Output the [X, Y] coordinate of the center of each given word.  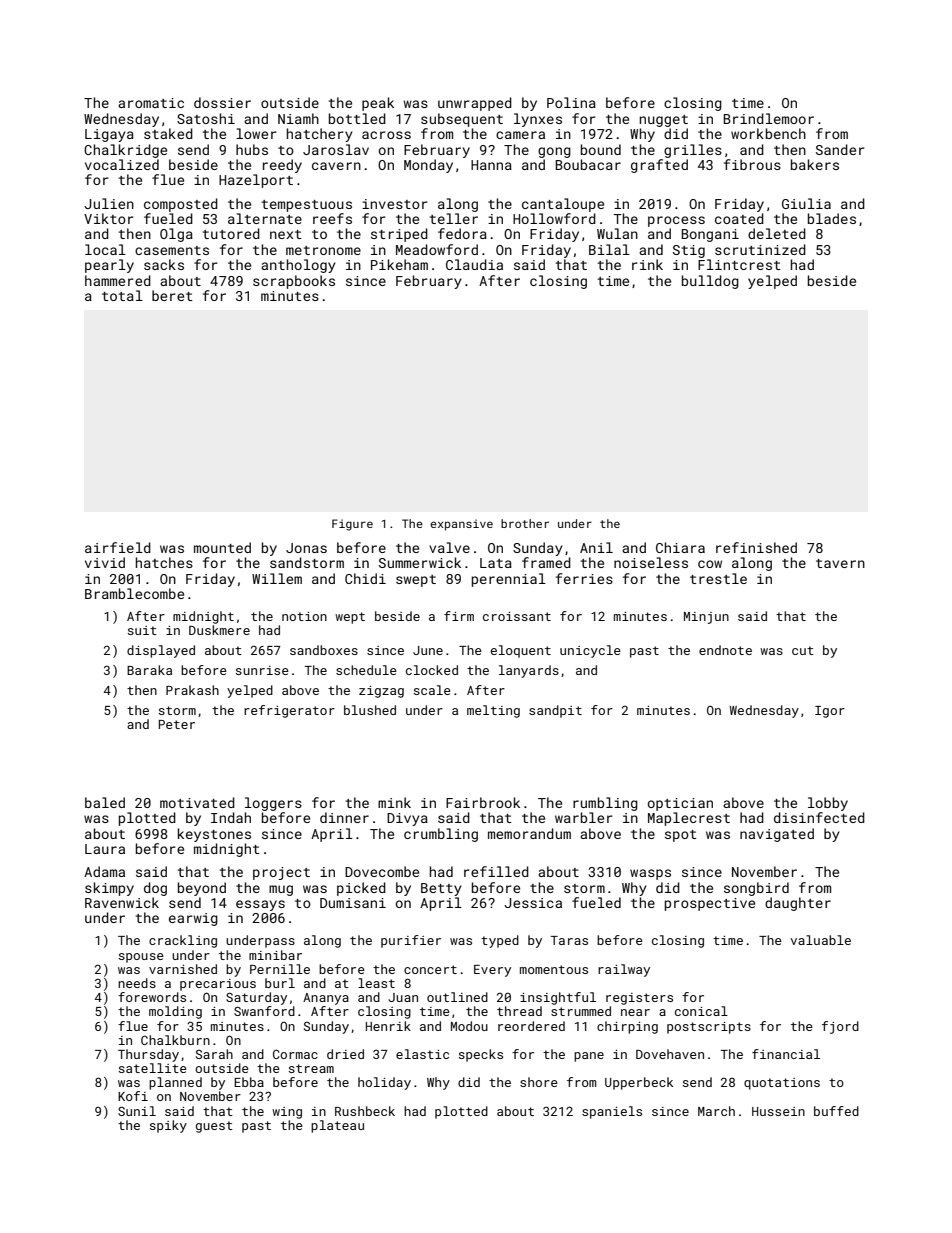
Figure [352, 525]
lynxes [538, 120]
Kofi [133, 1096]
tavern [840, 563]
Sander [840, 149]
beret [172, 295]
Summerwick [420, 562]
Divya [407, 819]
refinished [756, 547]
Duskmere [219, 630]
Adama [104, 871]
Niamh [298, 118]
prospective [710, 904]
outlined [457, 997]
